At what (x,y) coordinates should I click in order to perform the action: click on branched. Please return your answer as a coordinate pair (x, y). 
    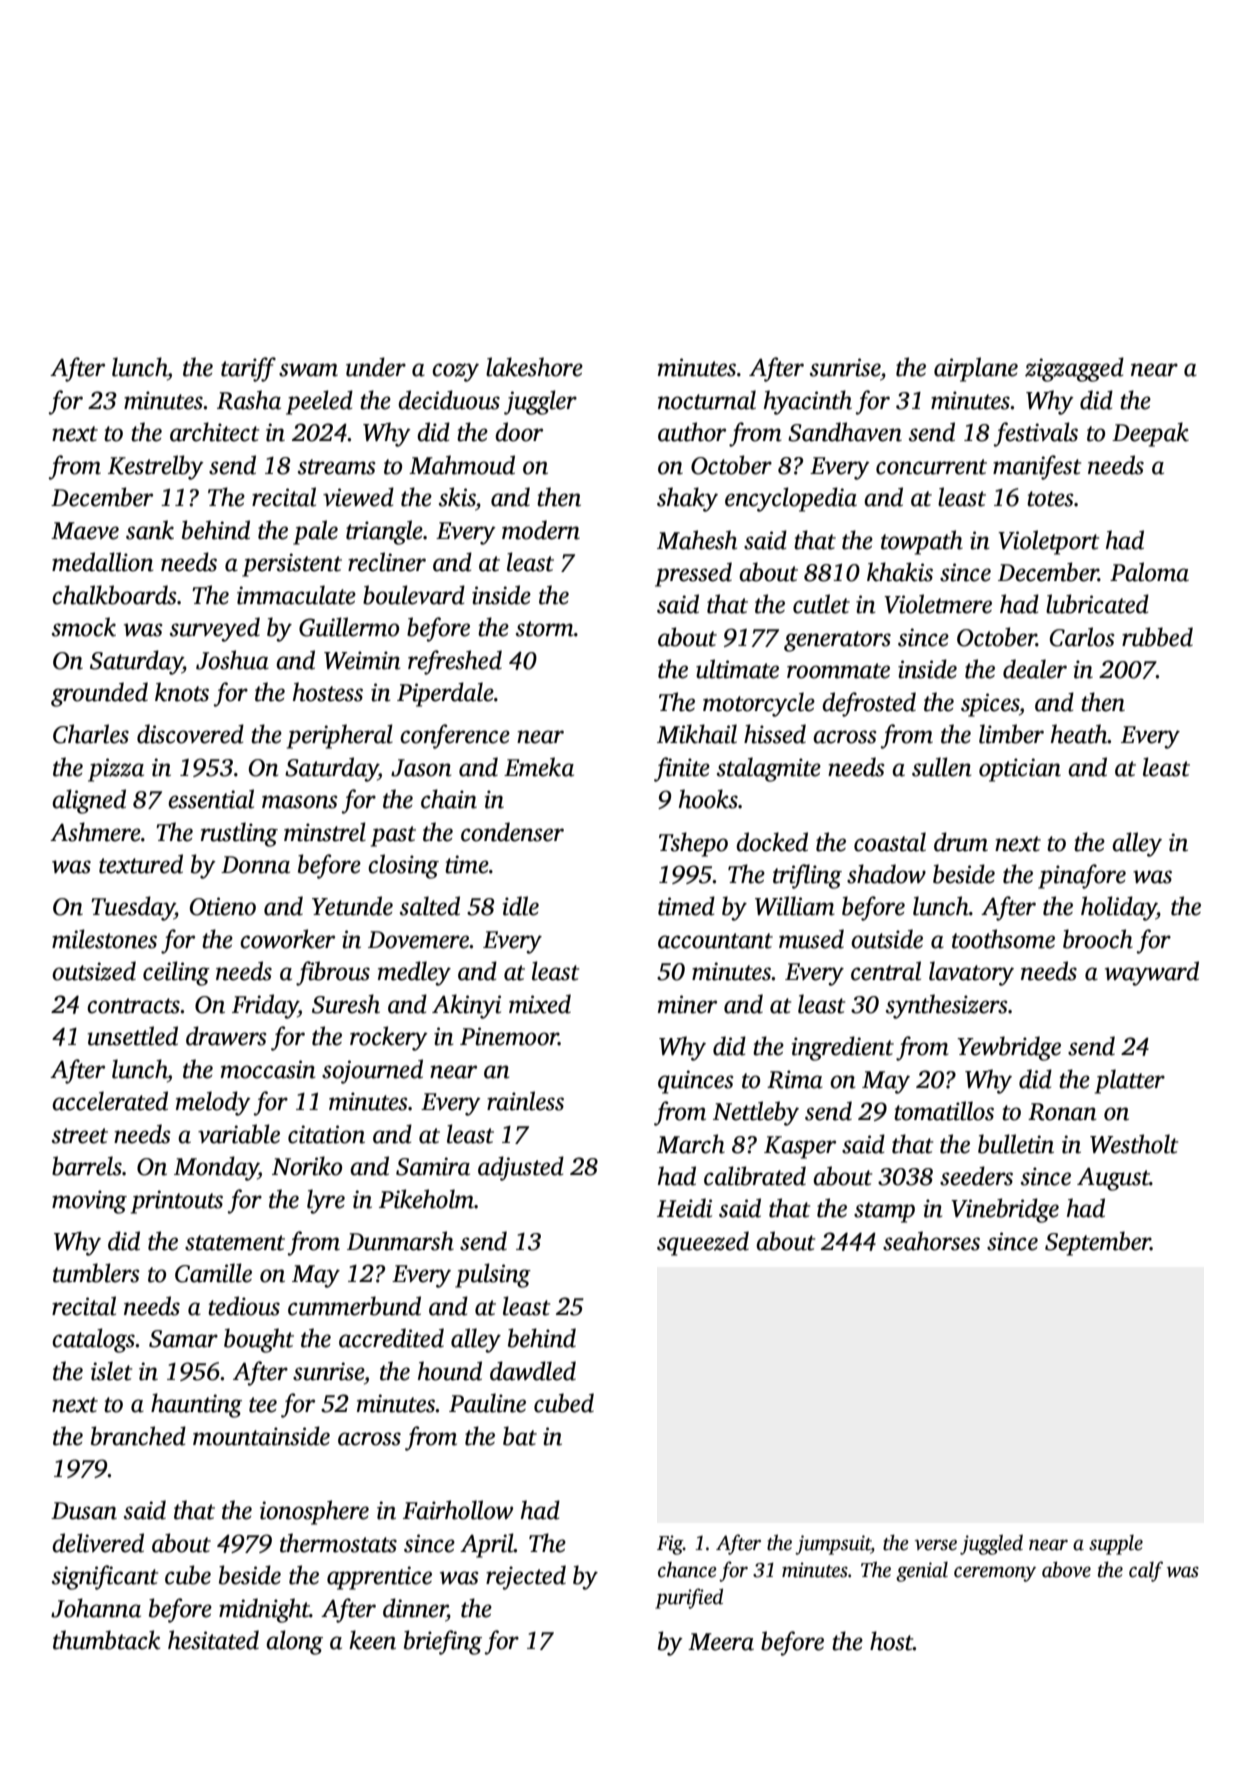
    Looking at the image, I should click on (138, 1436).
